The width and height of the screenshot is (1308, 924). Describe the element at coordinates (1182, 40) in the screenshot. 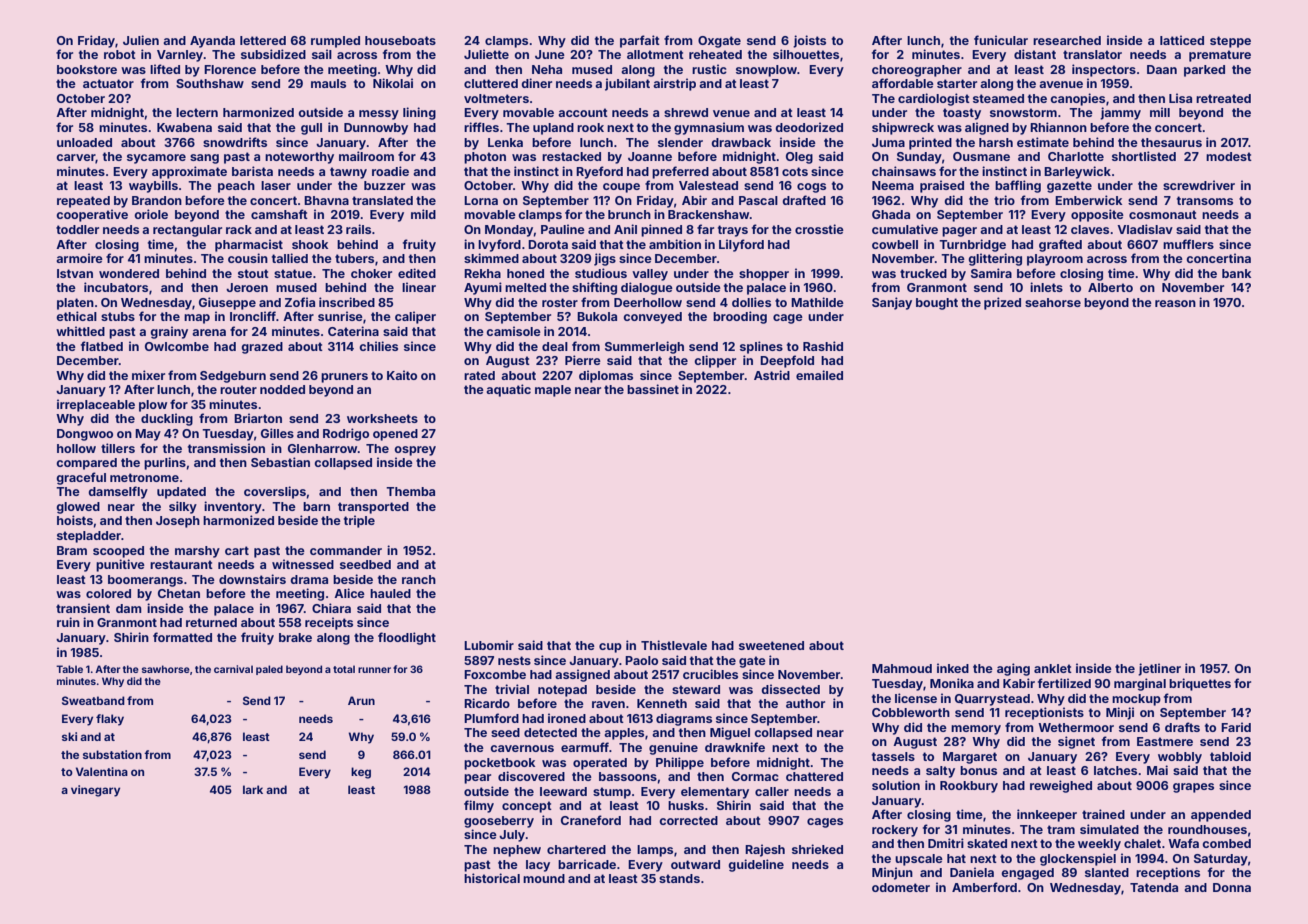

I see `latticed` at that location.
